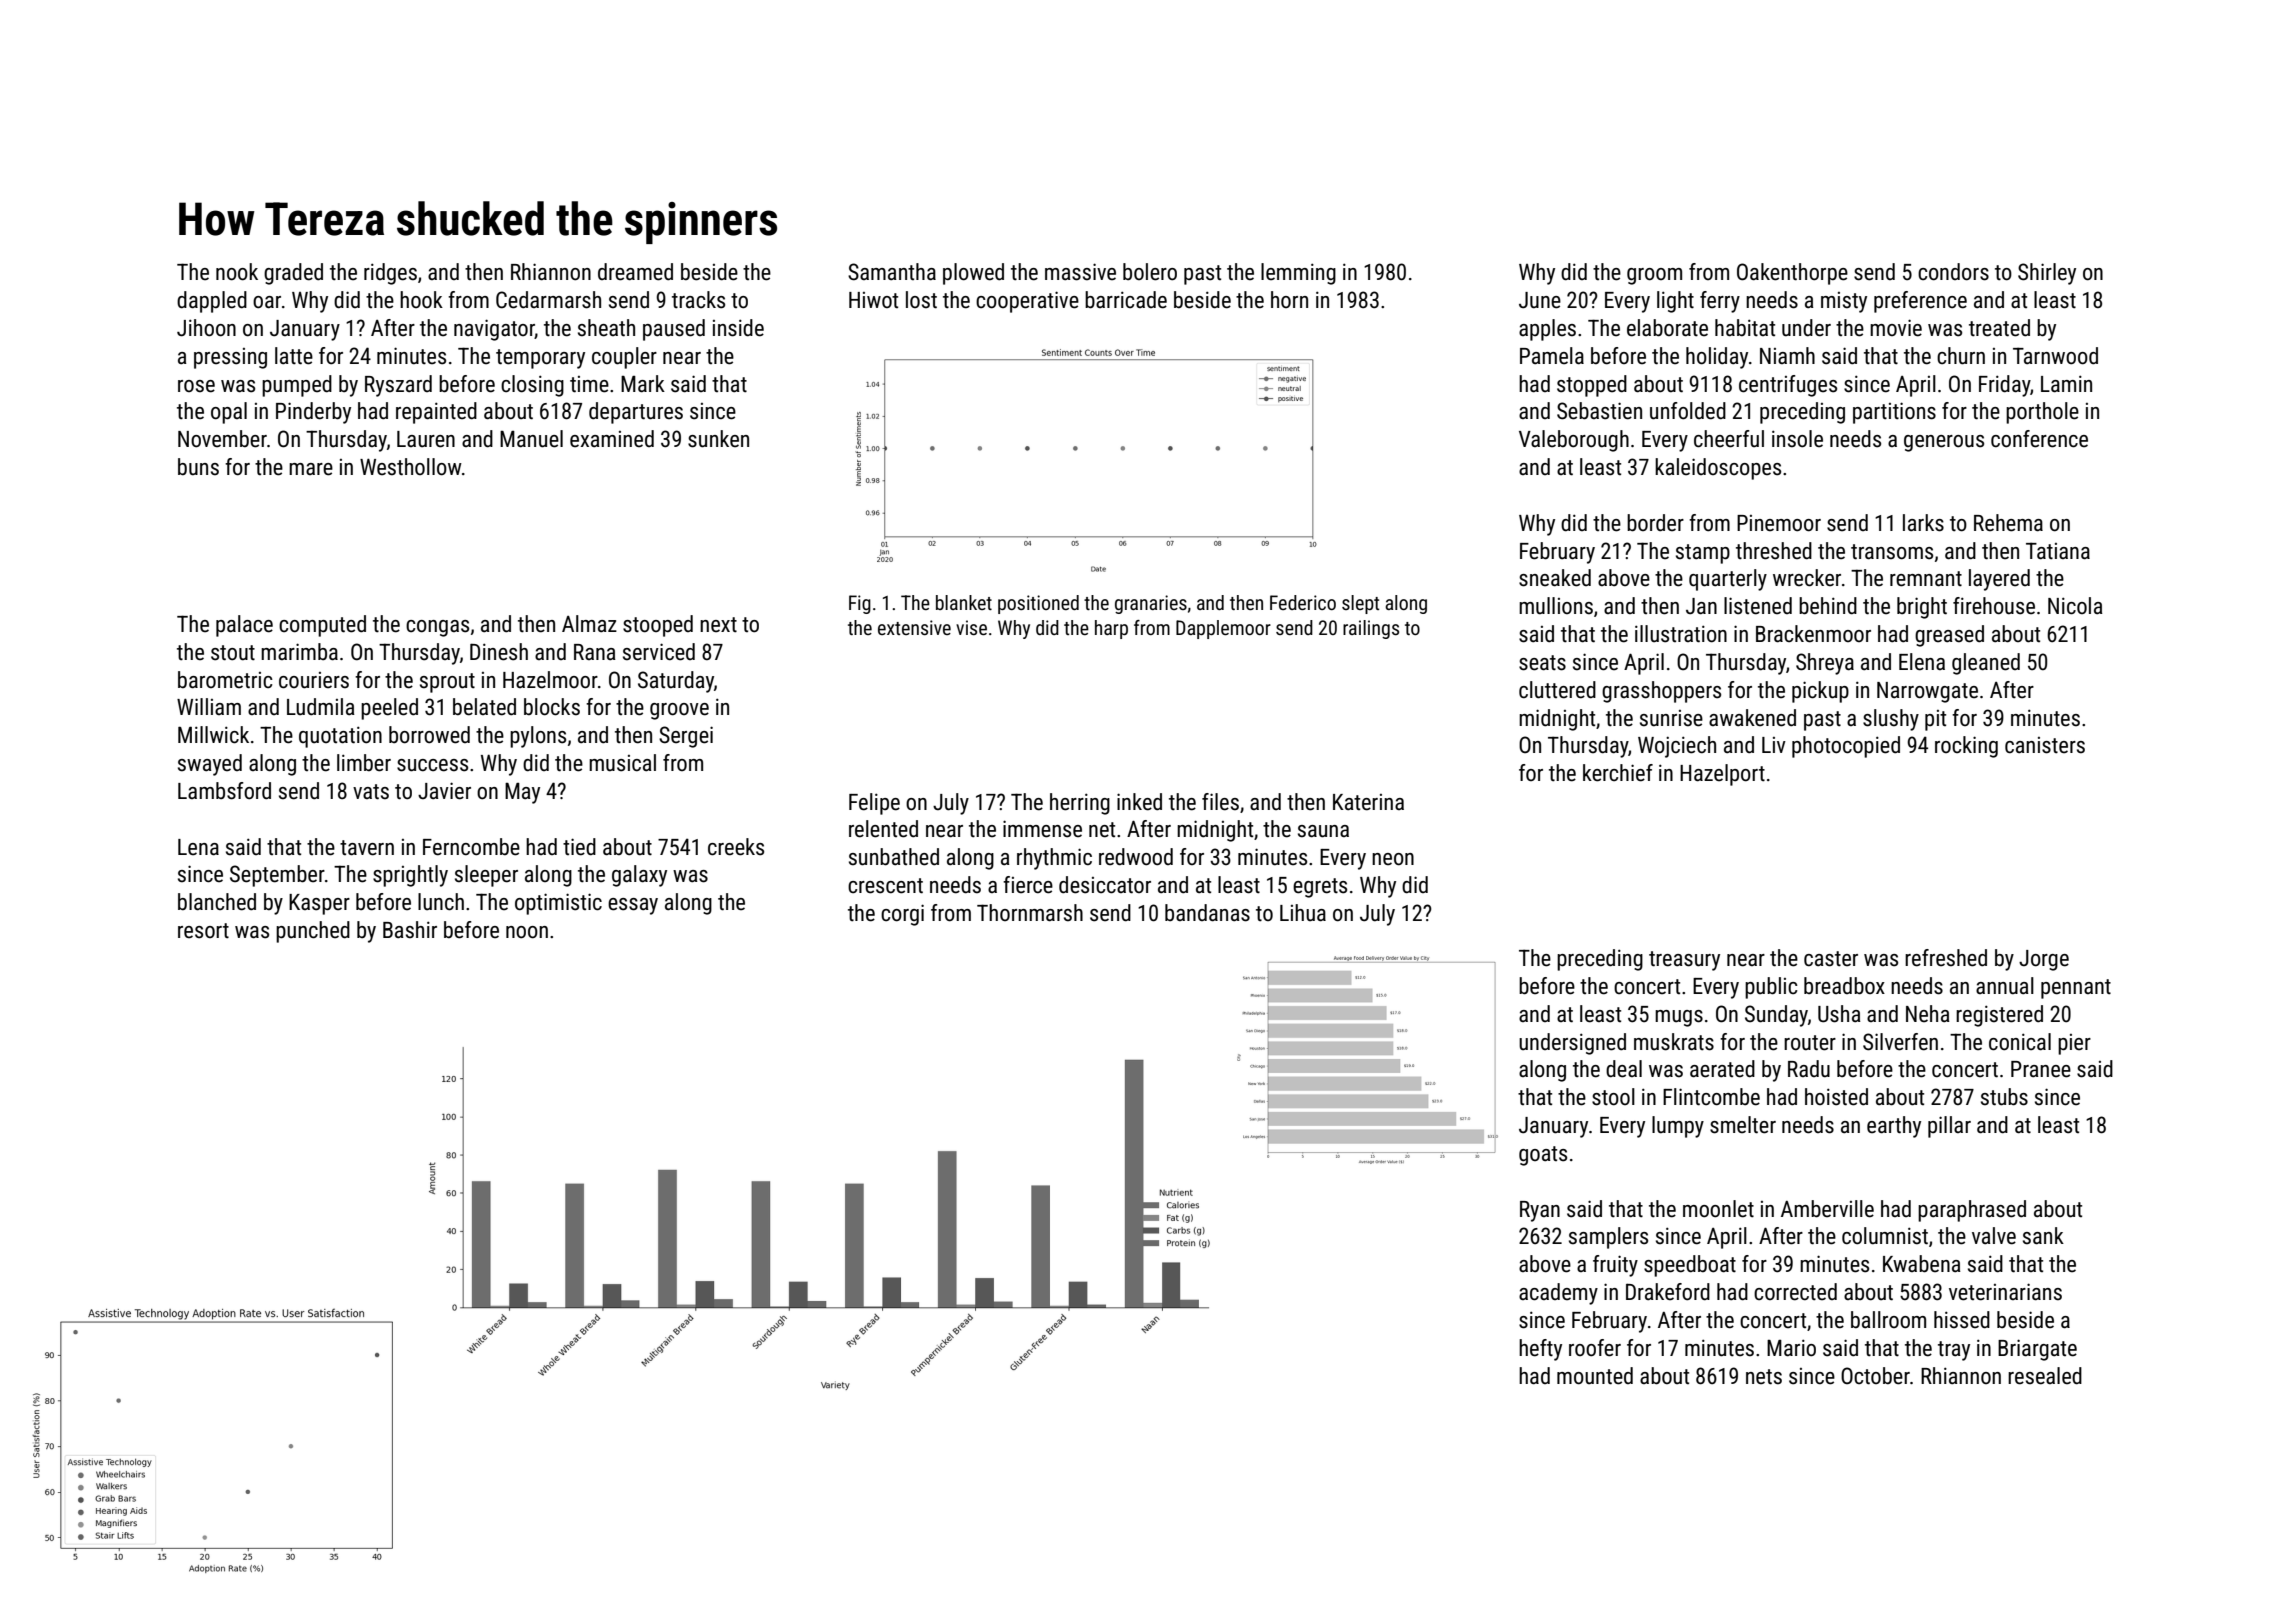  What do you see at coordinates (1298, 274) in the screenshot?
I see `lemming` at bounding box center [1298, 274].
